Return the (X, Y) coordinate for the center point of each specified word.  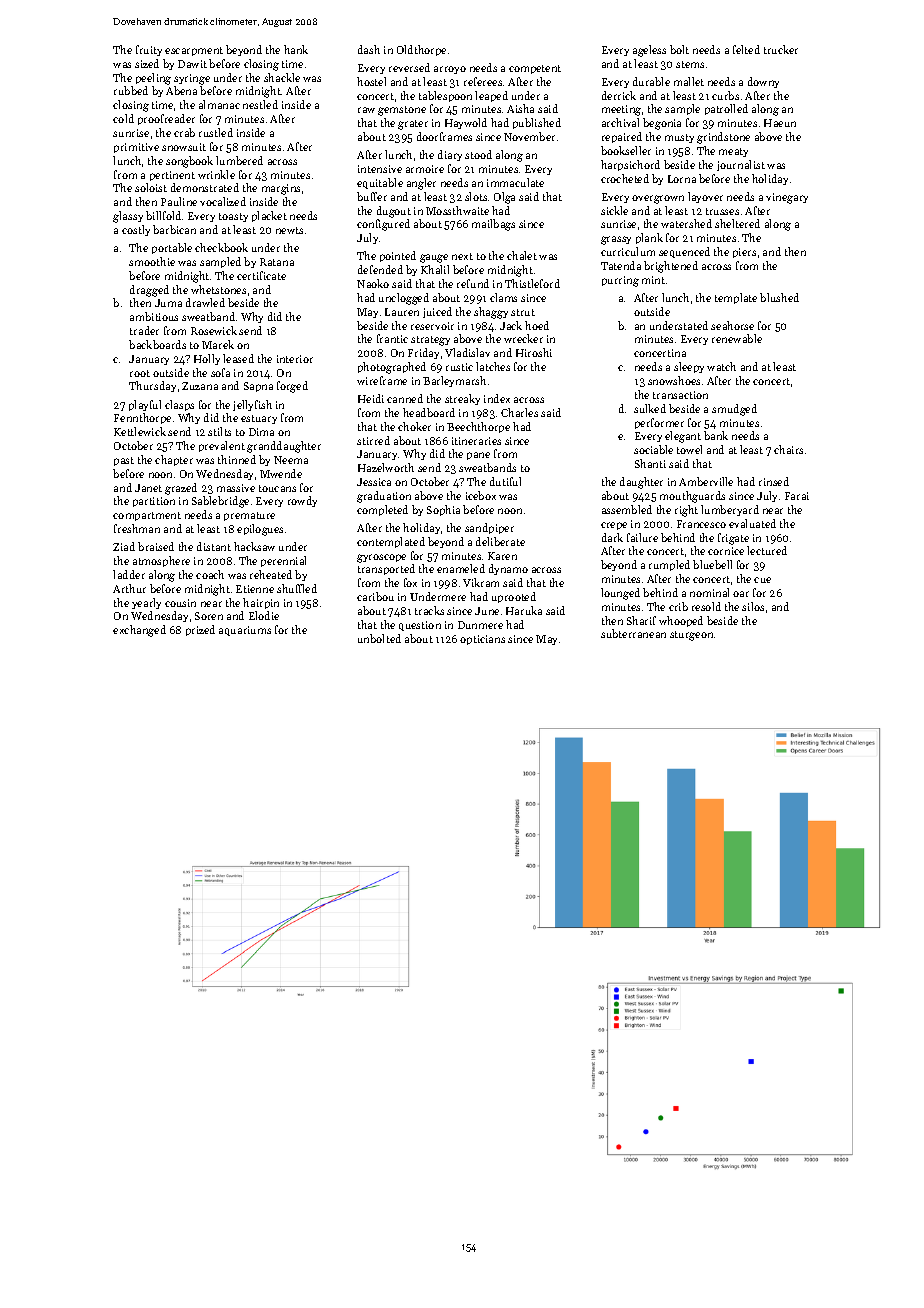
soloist (151, 187)
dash (369, 49)
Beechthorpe (478, 427)
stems (690, 64)
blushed (779, 297)
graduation (384, 497)
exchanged (139, 631)
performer (659, 423)
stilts (219, 431)
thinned (237, 459)
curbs (725, 95)
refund (473, 283)
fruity (149, 50)
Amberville (706, 481)
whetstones (218, 289)
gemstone (402, 111)
